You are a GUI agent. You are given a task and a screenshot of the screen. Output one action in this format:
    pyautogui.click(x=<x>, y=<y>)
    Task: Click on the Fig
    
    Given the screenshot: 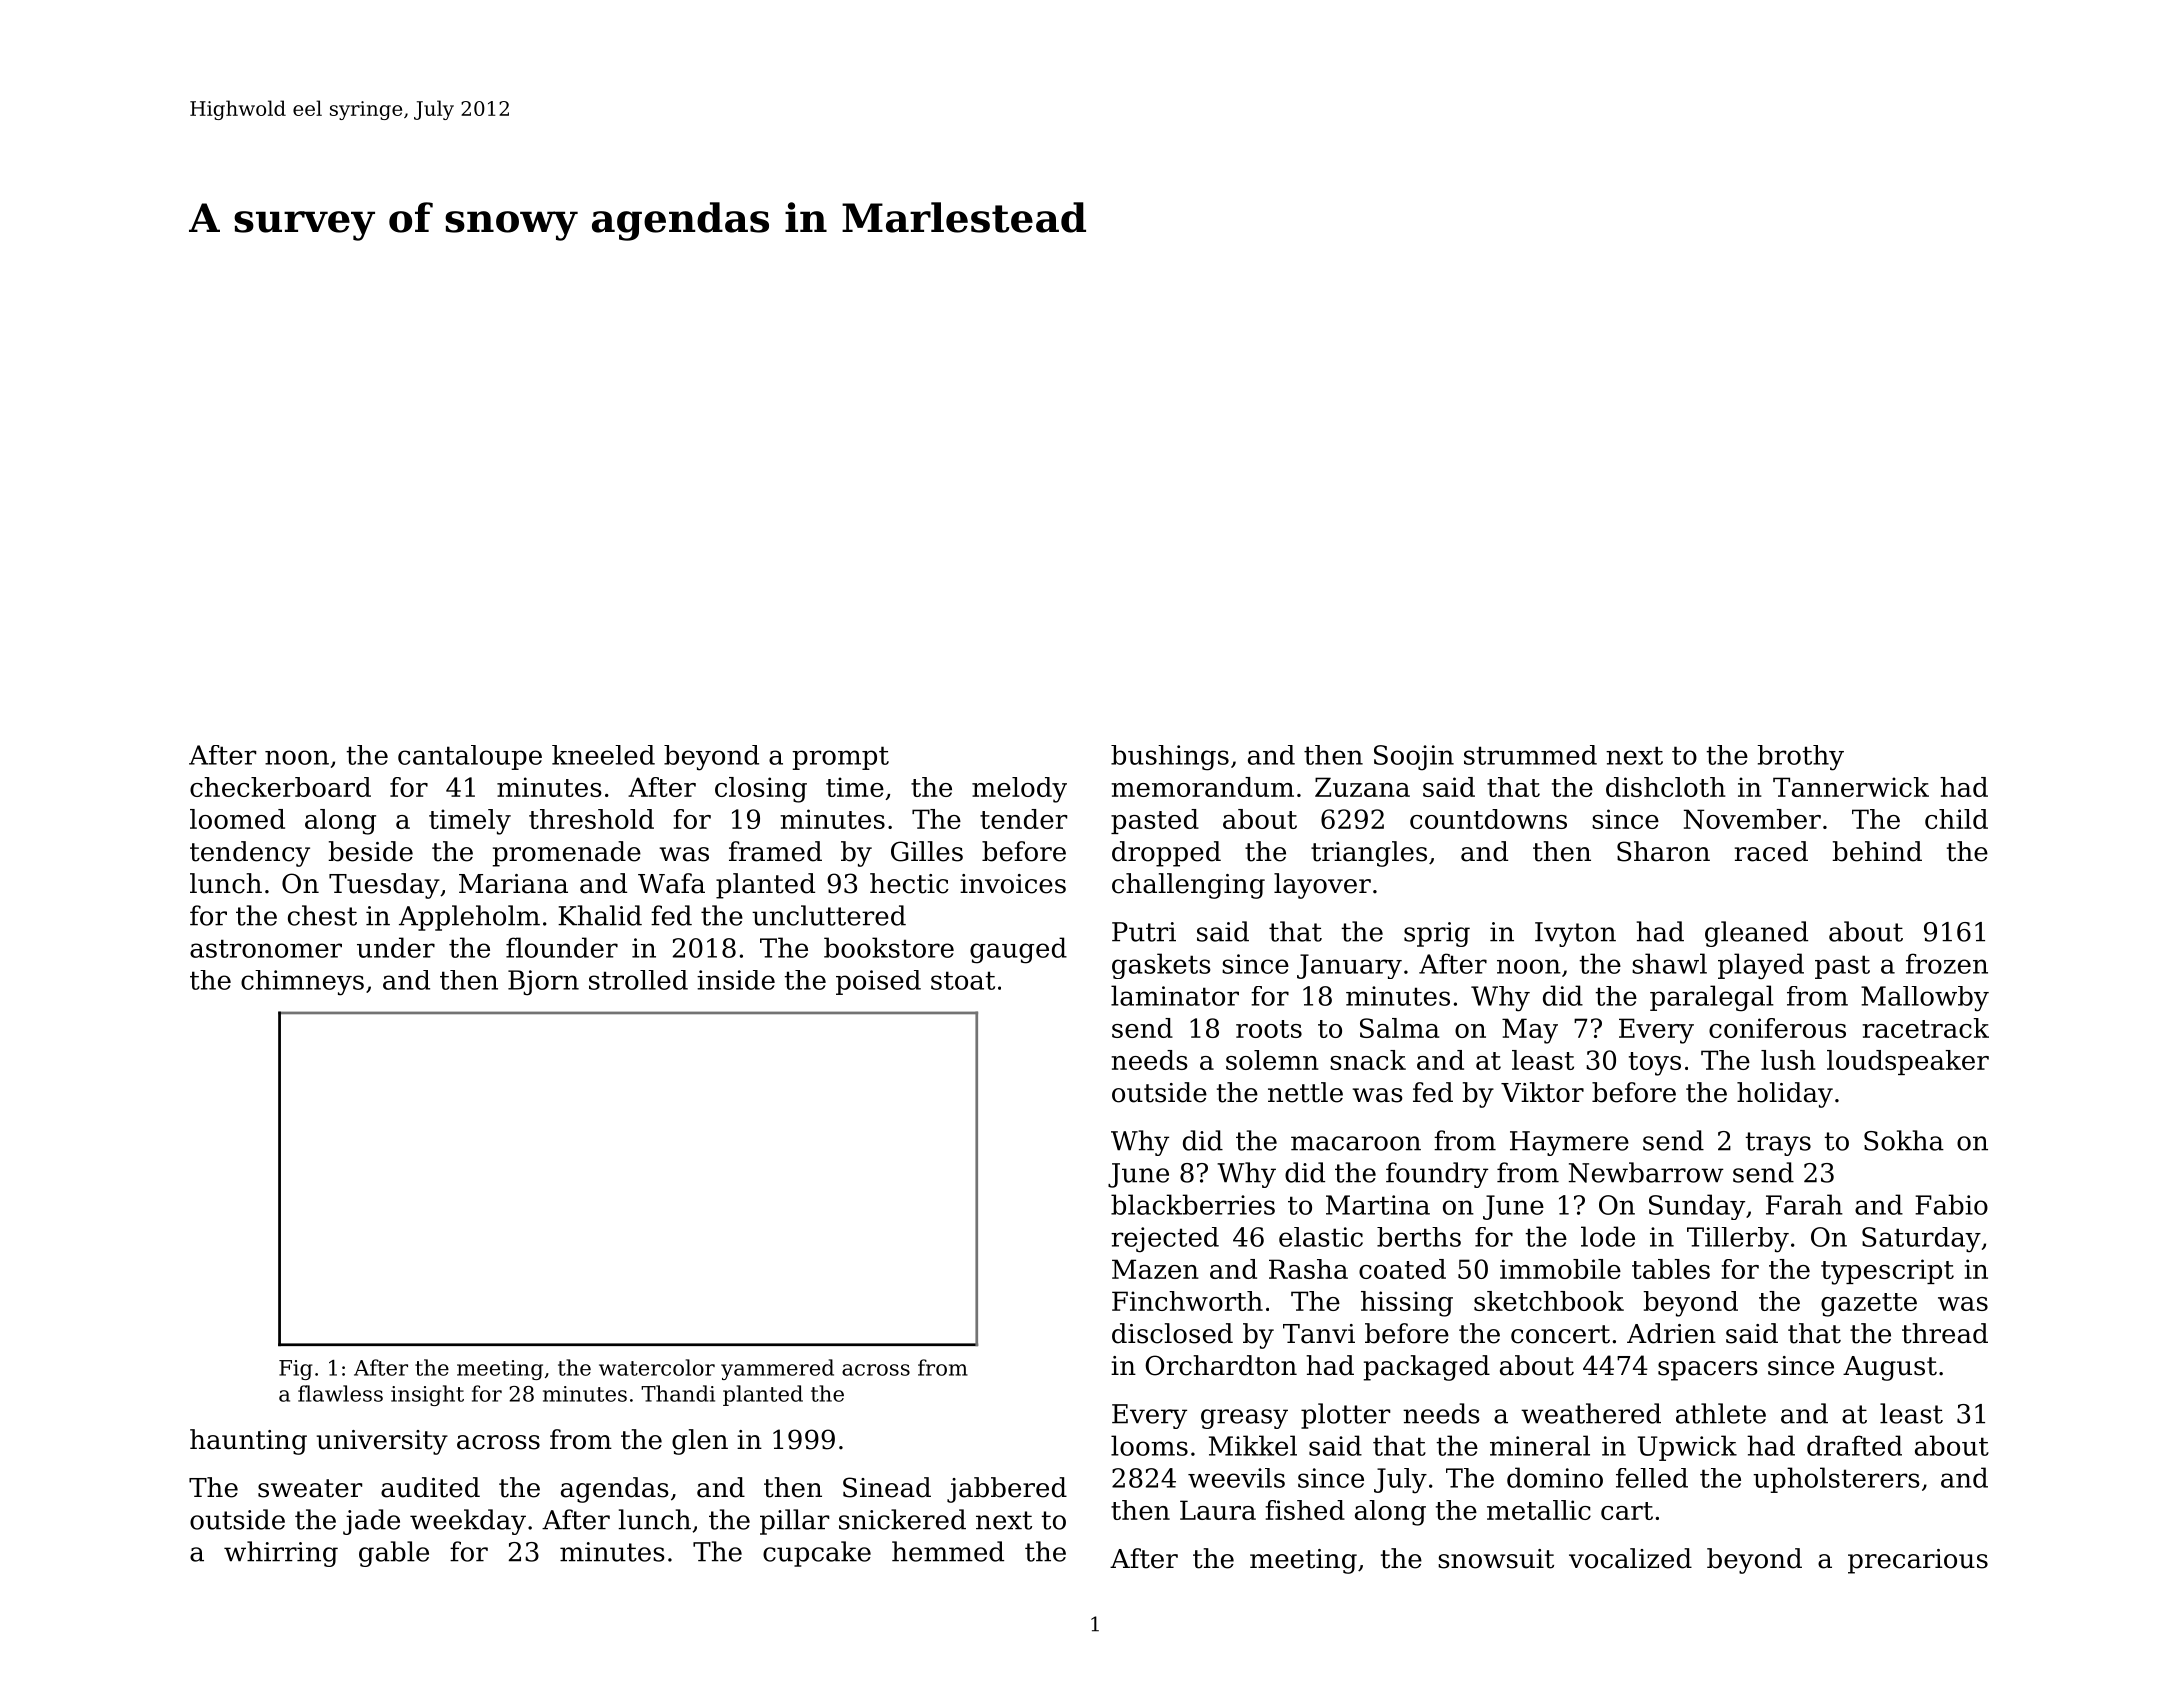 What is the action you would take?
    pyautogui.click(x=296, y=1370)
